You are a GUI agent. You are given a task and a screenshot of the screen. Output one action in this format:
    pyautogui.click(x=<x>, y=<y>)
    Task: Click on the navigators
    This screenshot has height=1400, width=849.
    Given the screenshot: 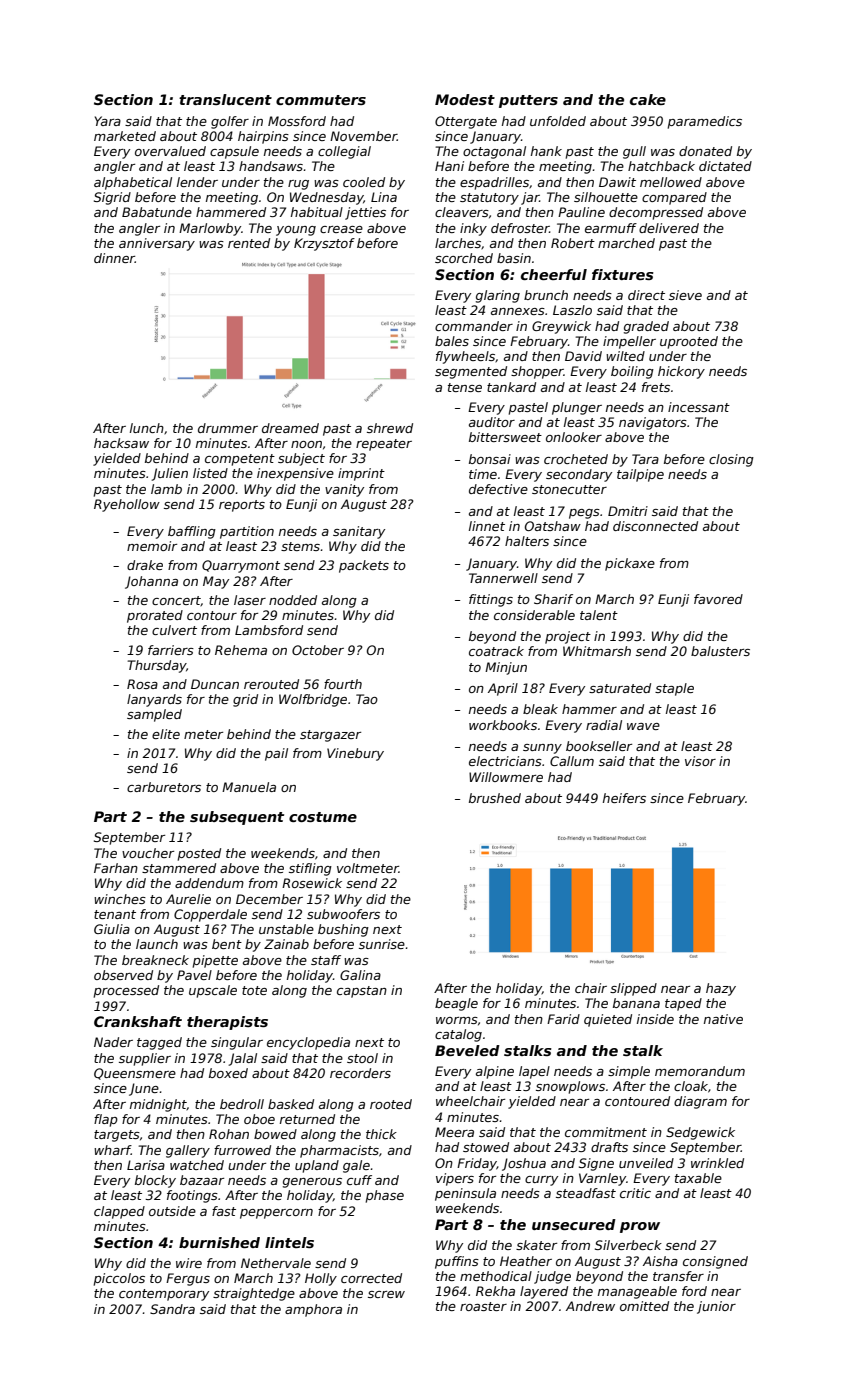 What is the action you would take?
    pyautogui.click(x=653, y=423)
